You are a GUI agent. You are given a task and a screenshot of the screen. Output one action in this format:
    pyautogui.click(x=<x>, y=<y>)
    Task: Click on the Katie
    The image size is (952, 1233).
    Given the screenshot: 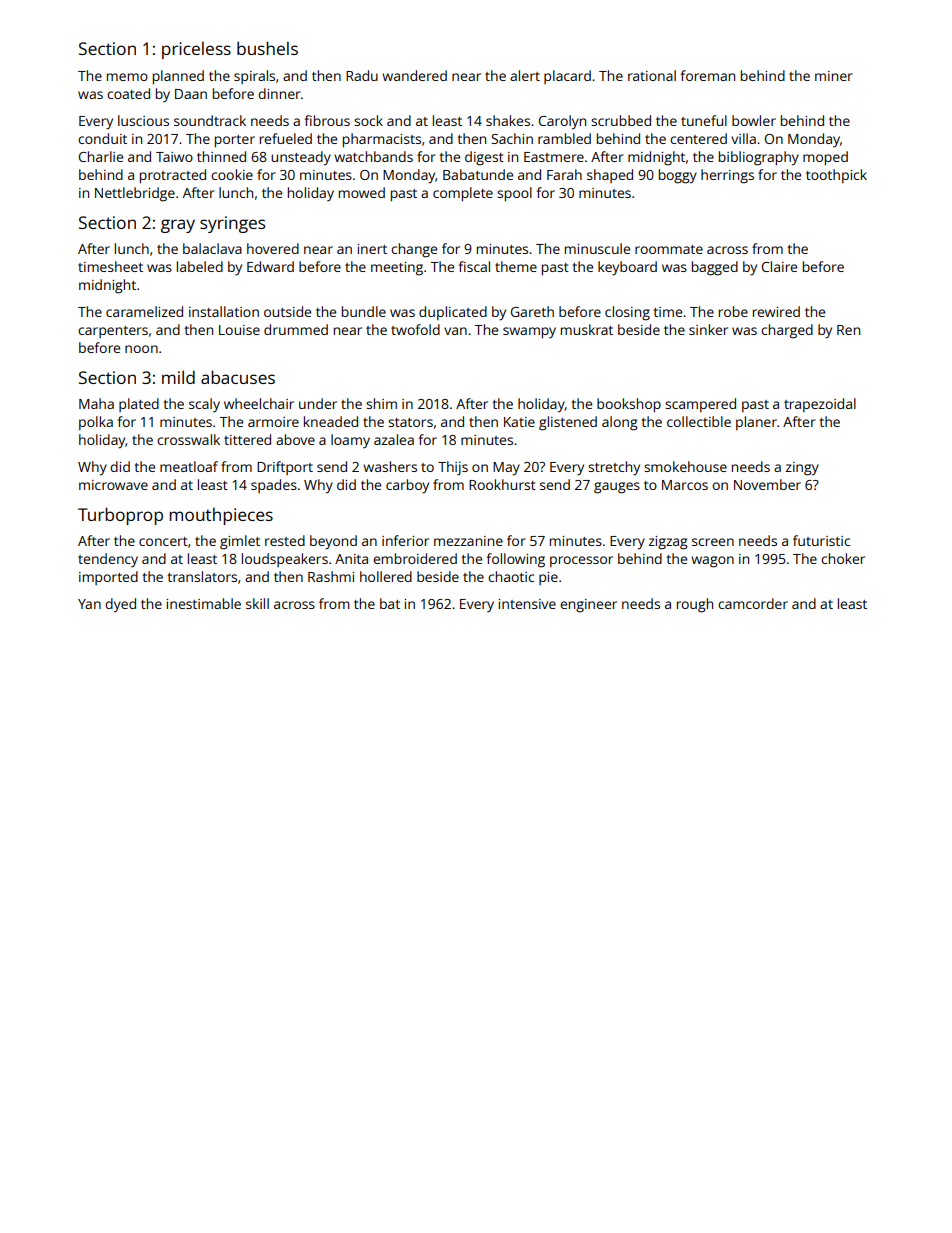 What is the action you would take?
    pyautogui.click(x=519, y=422)
